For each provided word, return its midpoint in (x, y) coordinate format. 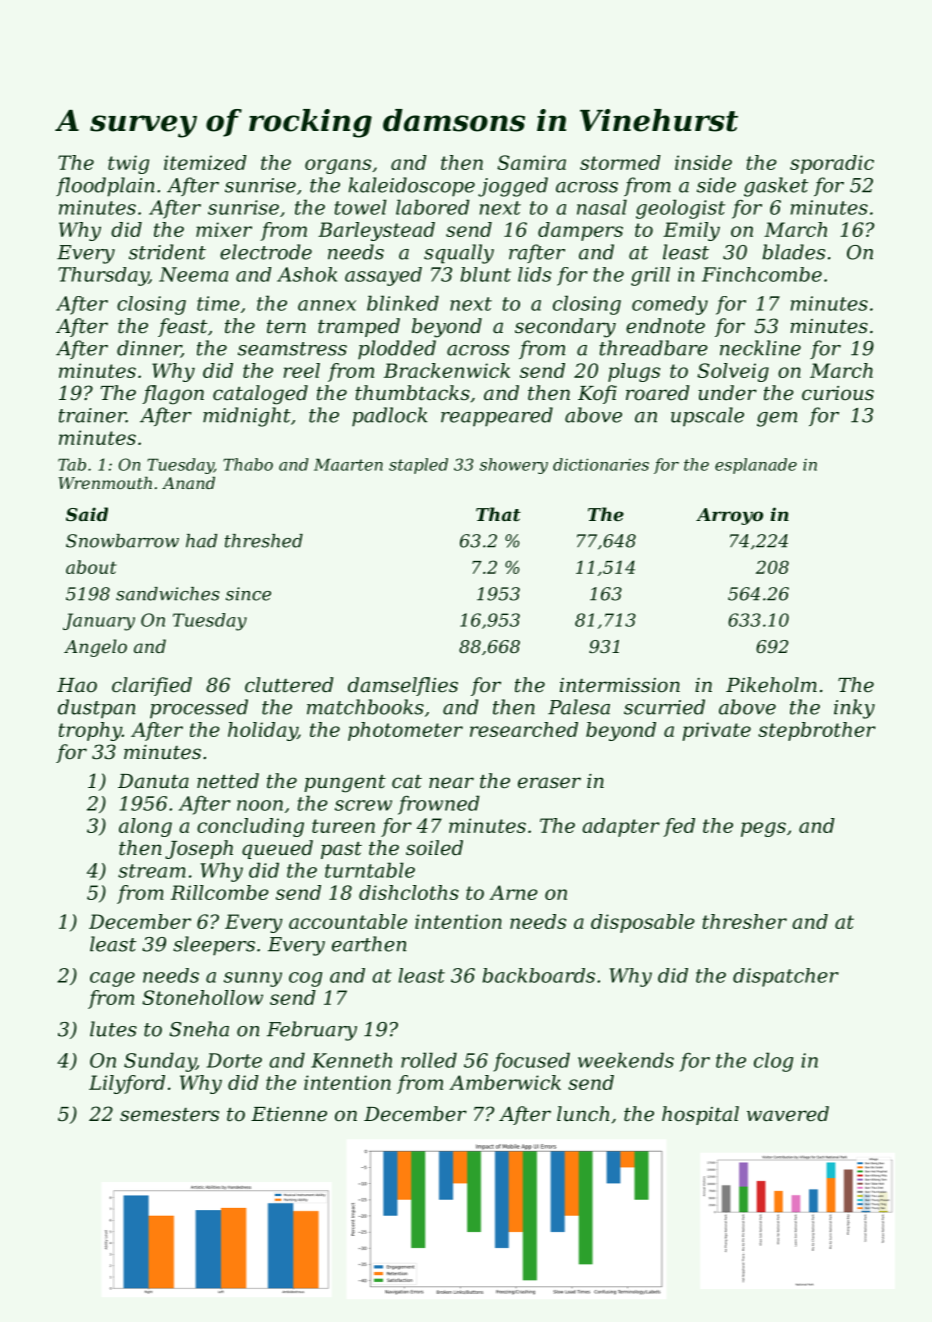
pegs (763, 829)
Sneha (199, 1029)
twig (128, 164)
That (498, 514)
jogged (513, 187)
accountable (348, 921)
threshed (264, 541)
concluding (250, 827)
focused (531, 1062)
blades (793, 252)
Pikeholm (771, 685)
